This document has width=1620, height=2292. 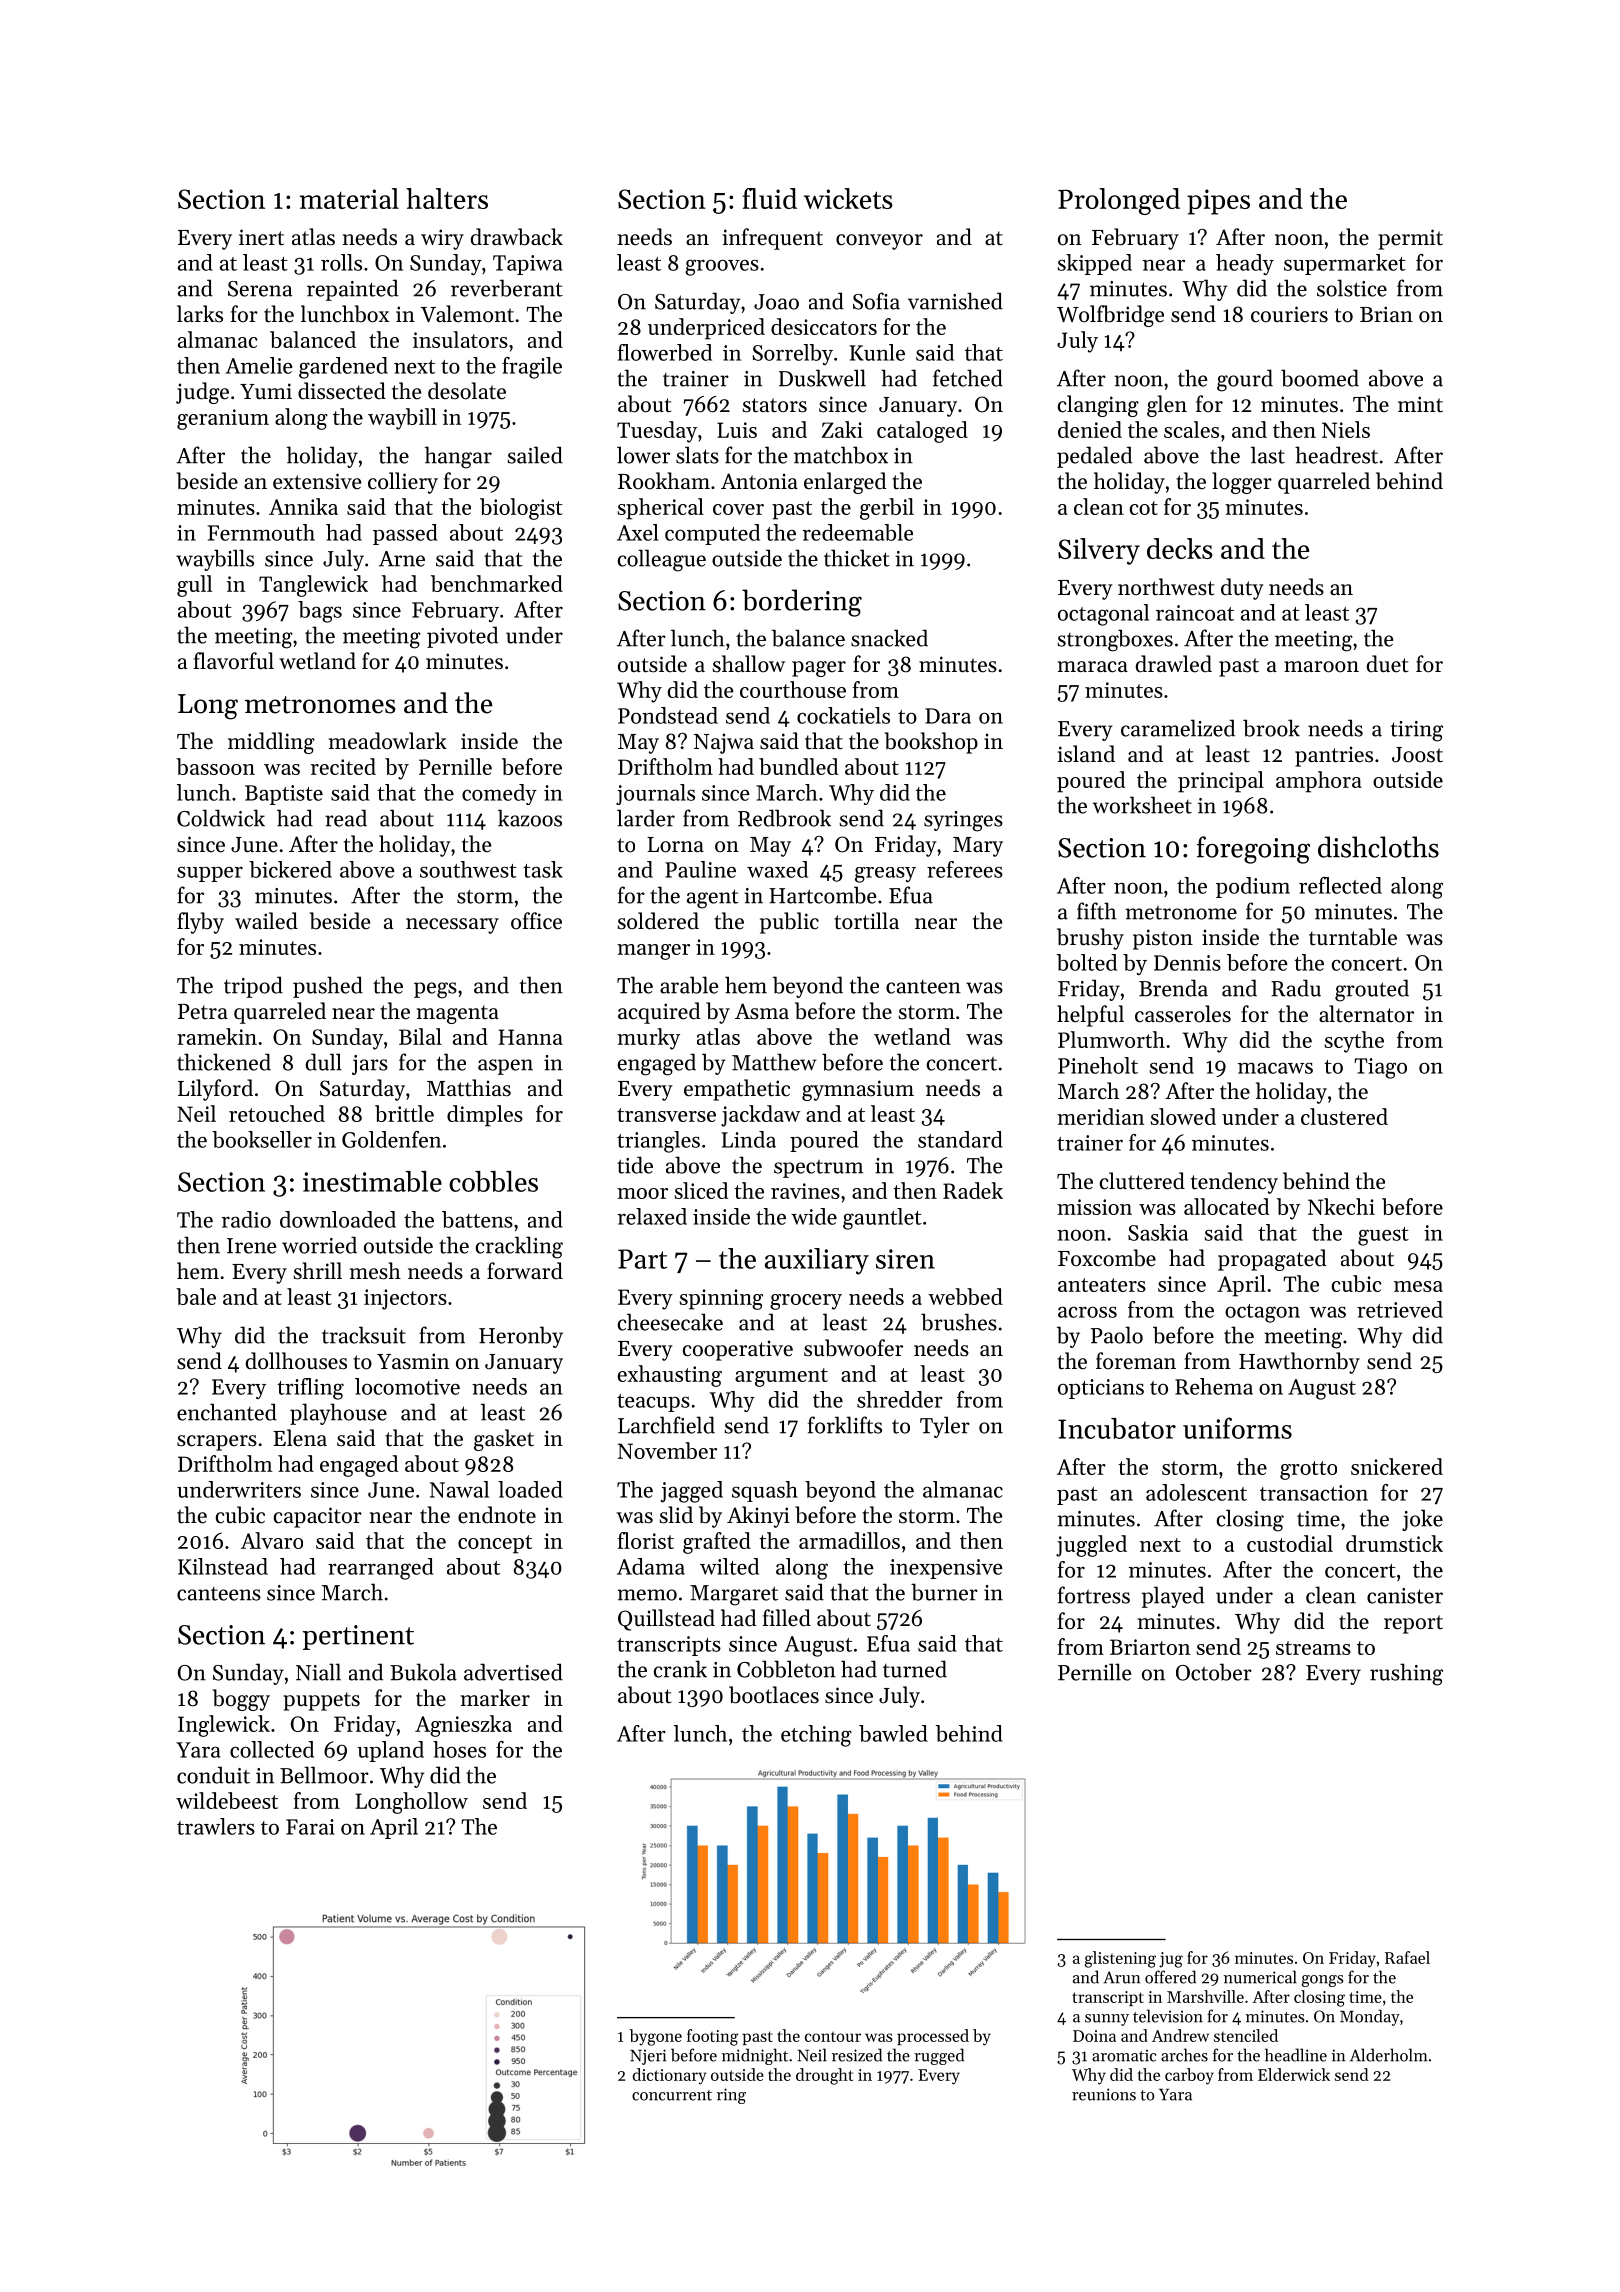 What do you see at coordinates (968, 378) in the document?
I see `fetched` at bounding box center [968, 378].
